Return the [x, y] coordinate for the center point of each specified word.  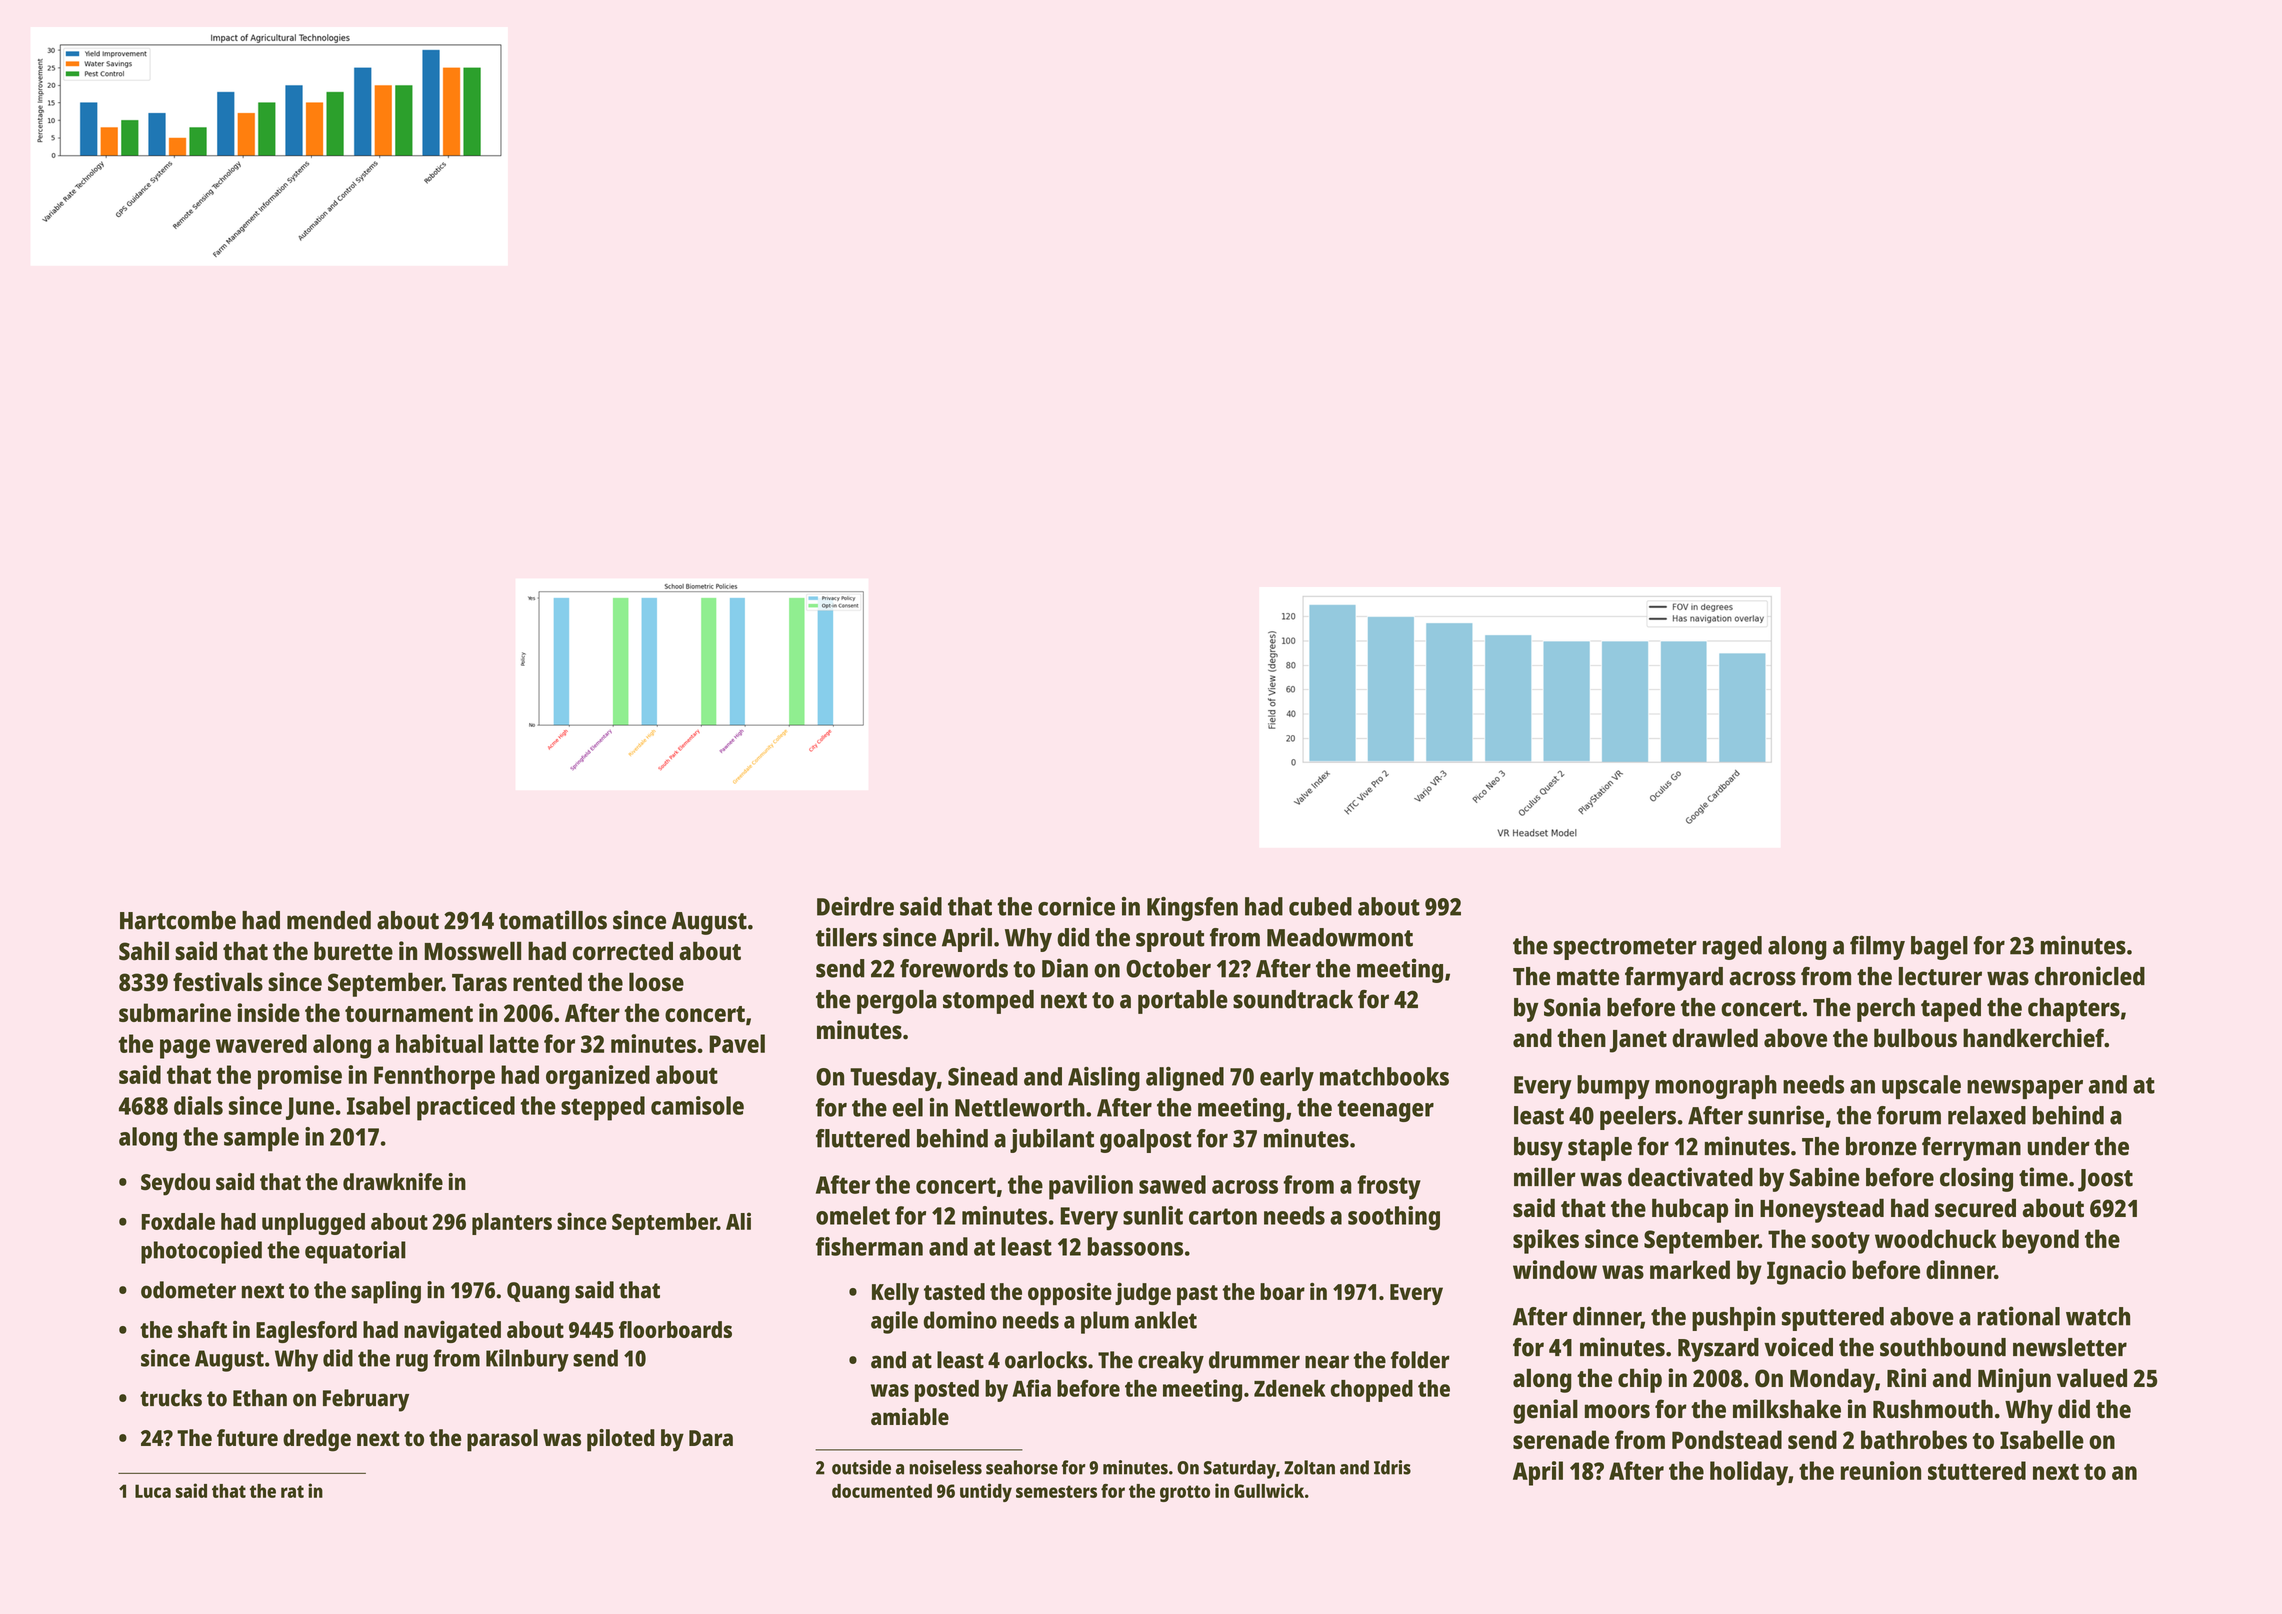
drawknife [393, 1181]
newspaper [2025, 1089]
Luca [153, 1491]
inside [268, 1012]
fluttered [863, 1138]
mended [329, 920]
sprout [1170, 941]
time [2043, 1177]
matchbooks [1384, 1076]
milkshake [1787, 1409]
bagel [1939, 948]
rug [412, 1363]
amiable [910, 1416]
